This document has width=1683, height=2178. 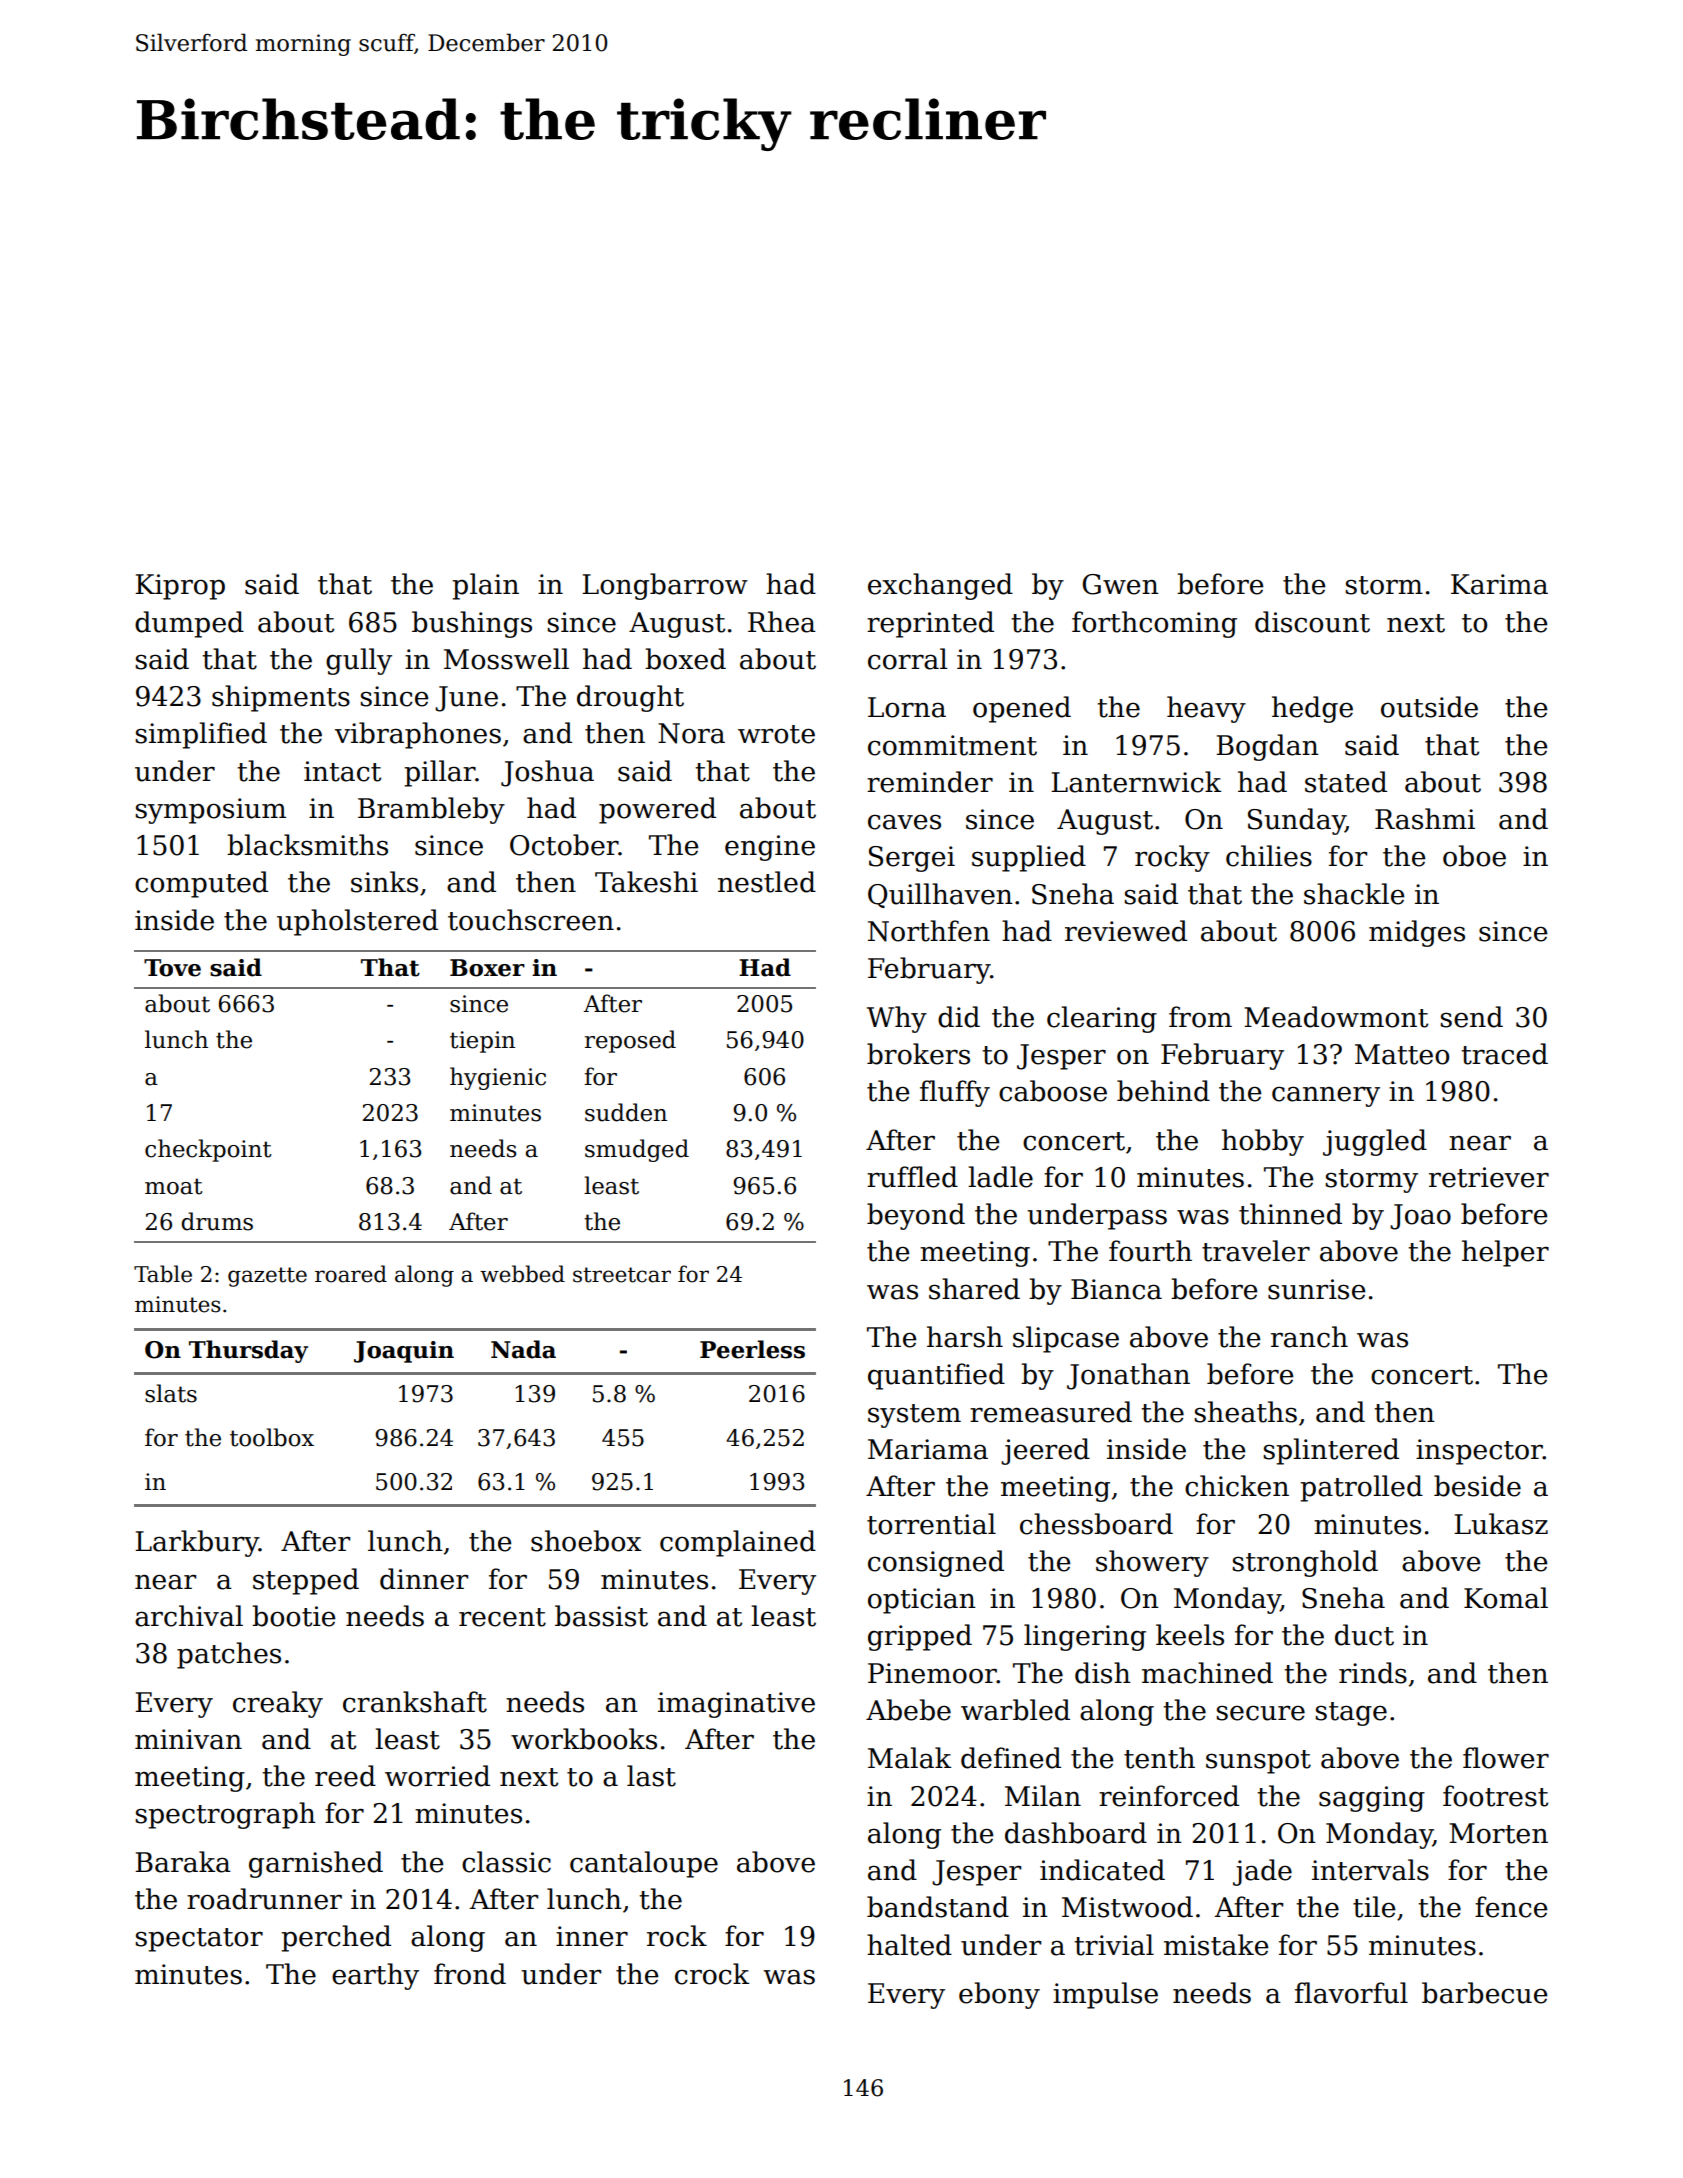 What do you see at coordinates (208, 1150) in the document?
I see `checkpoint` at bounding box center [208, 1150].
